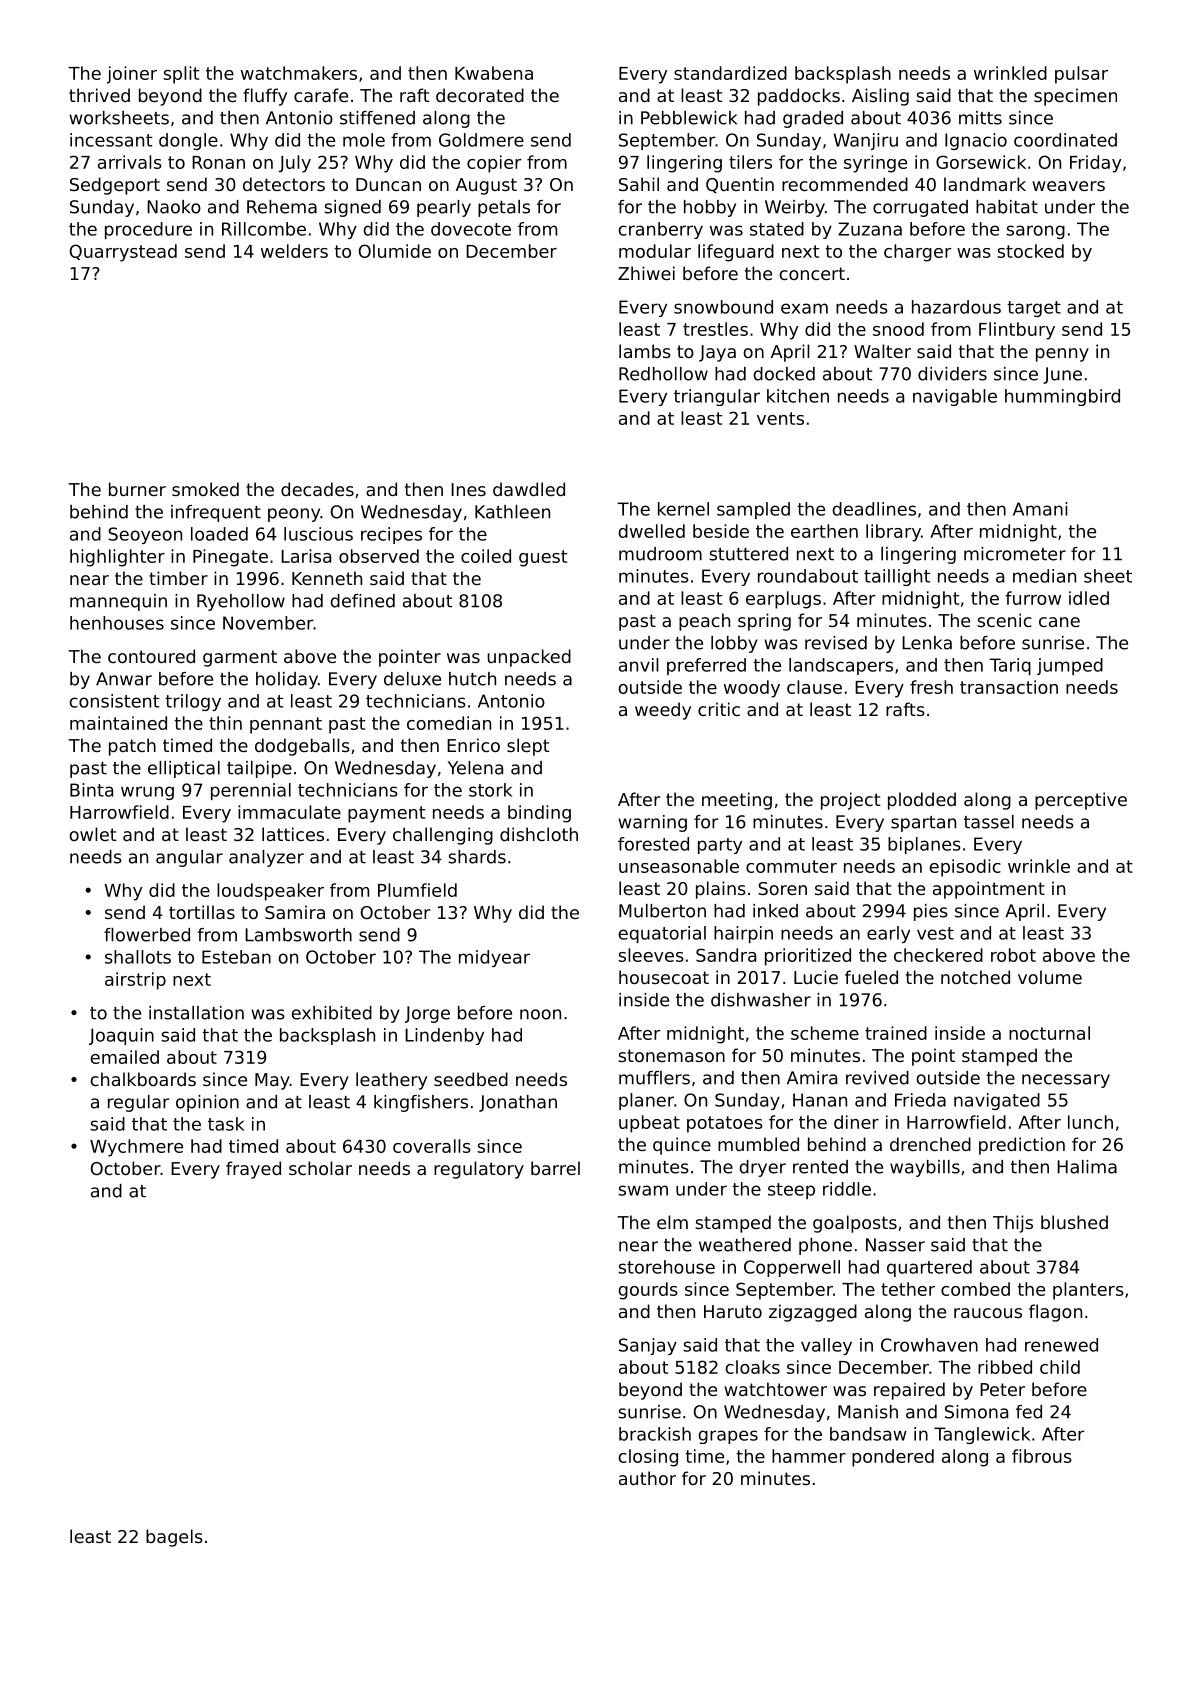  I want to click on dryer, so click(762, 1168).
